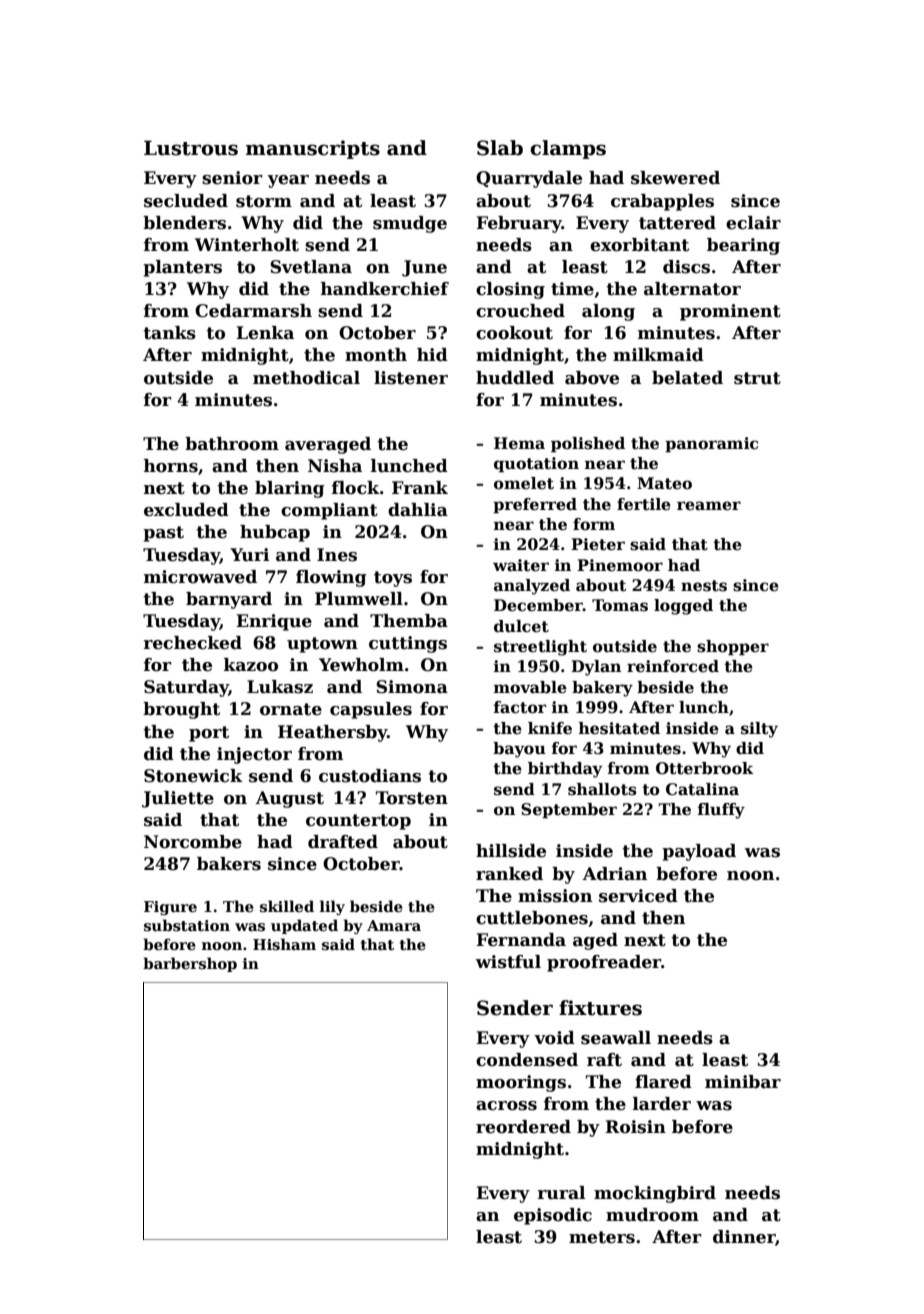 This document has height=1314, width=924. Describe the element at coordinates (190, 964) in the document. I see `barbershop` at that location.
